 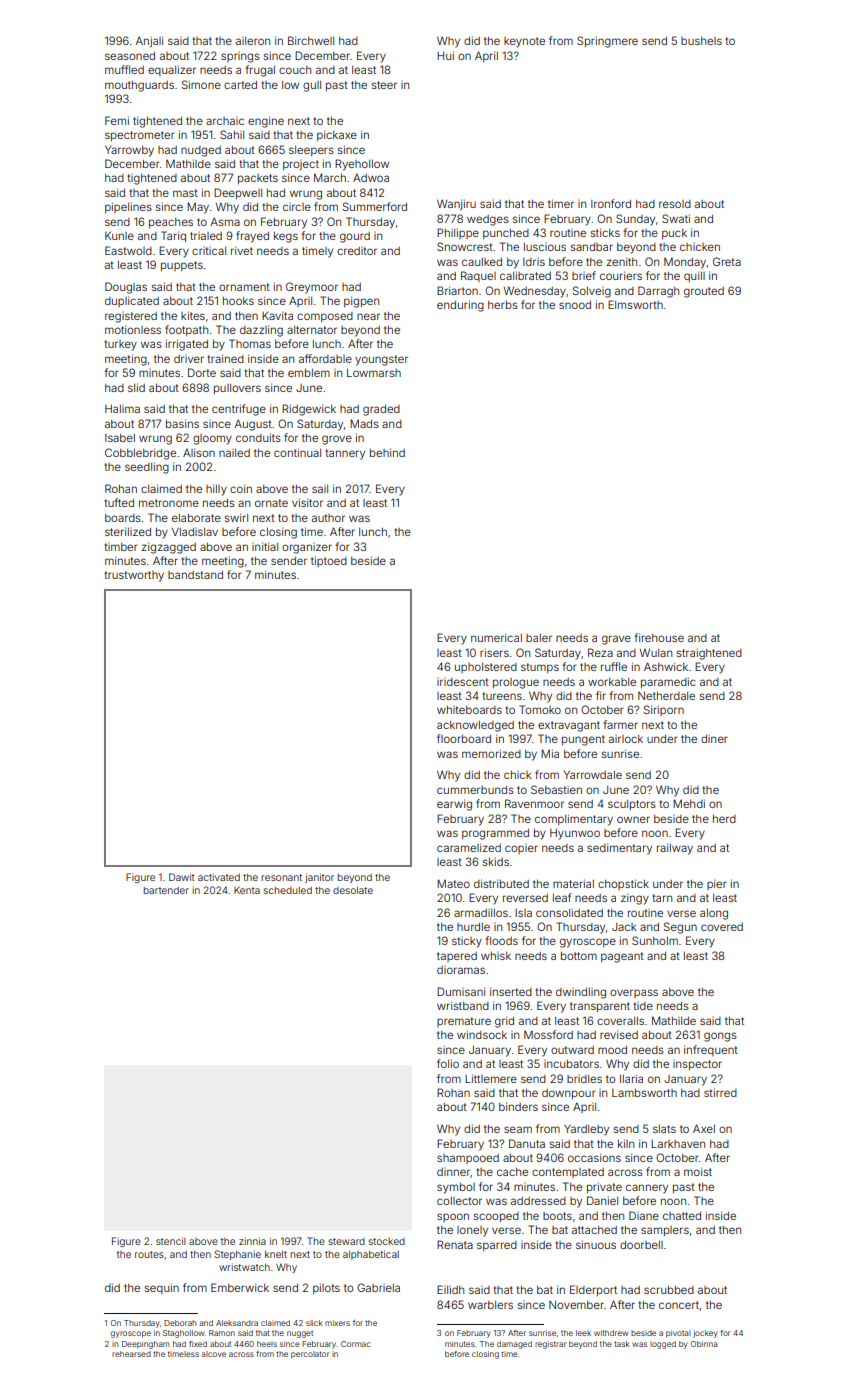 I want to click on farmer, so click(x=620, y=724).
